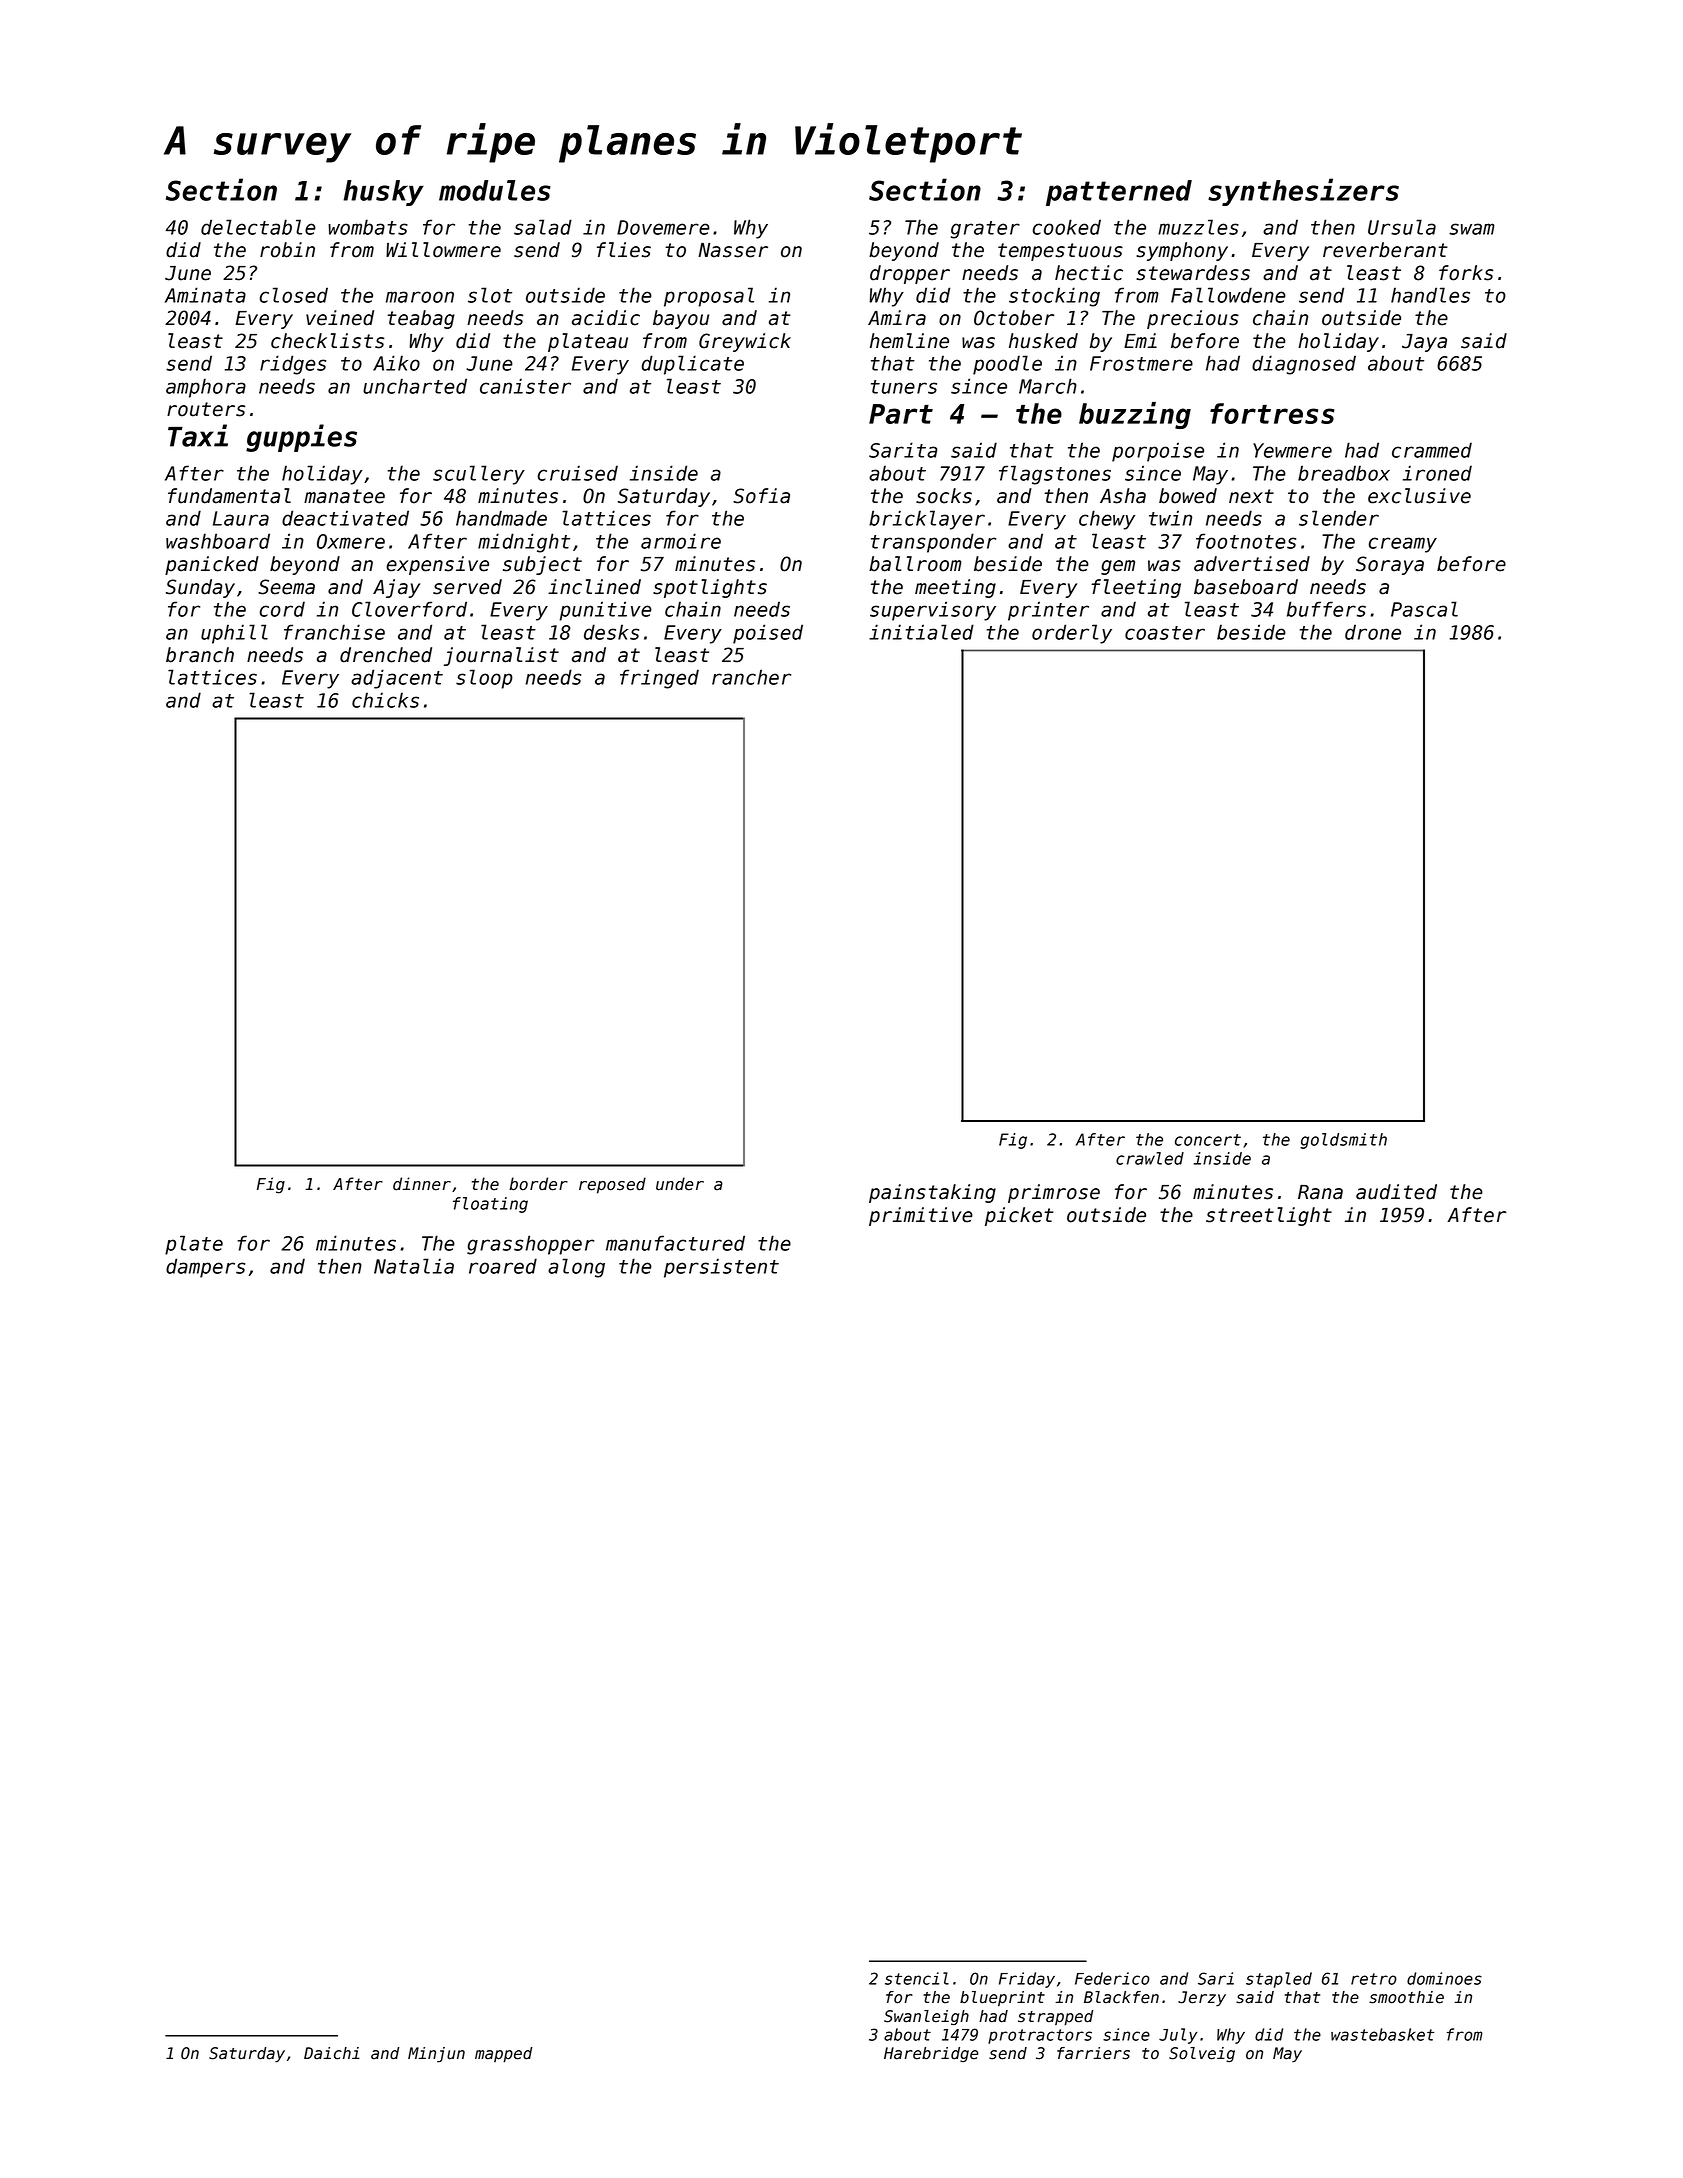  I want to click on routers, so click(206, 409).
